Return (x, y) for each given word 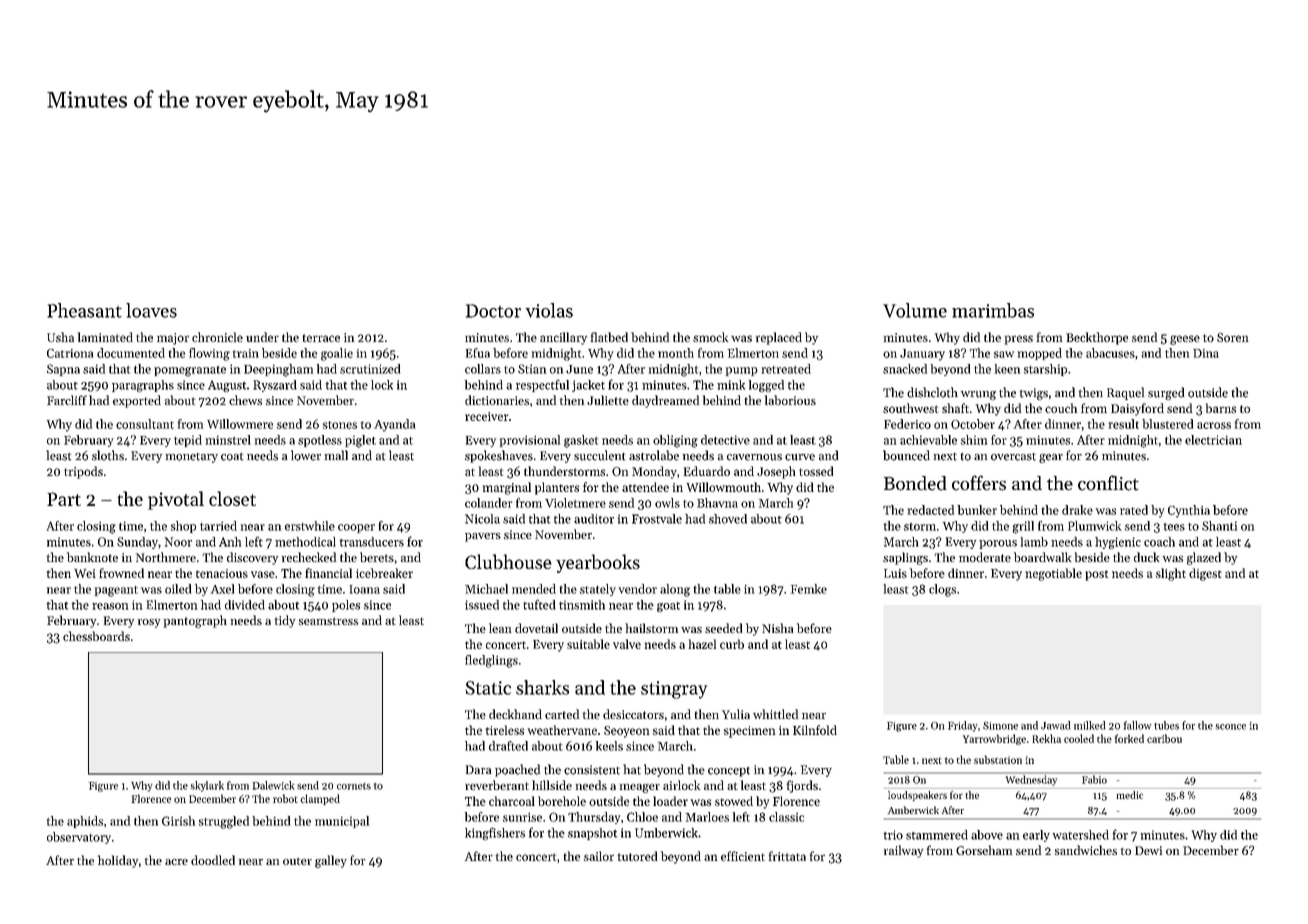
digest (1205, 574)
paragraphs (143, 386)
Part (64, 499)
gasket (581, 441)
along (675, 590)
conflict (1108, 483)
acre (176, 862)
